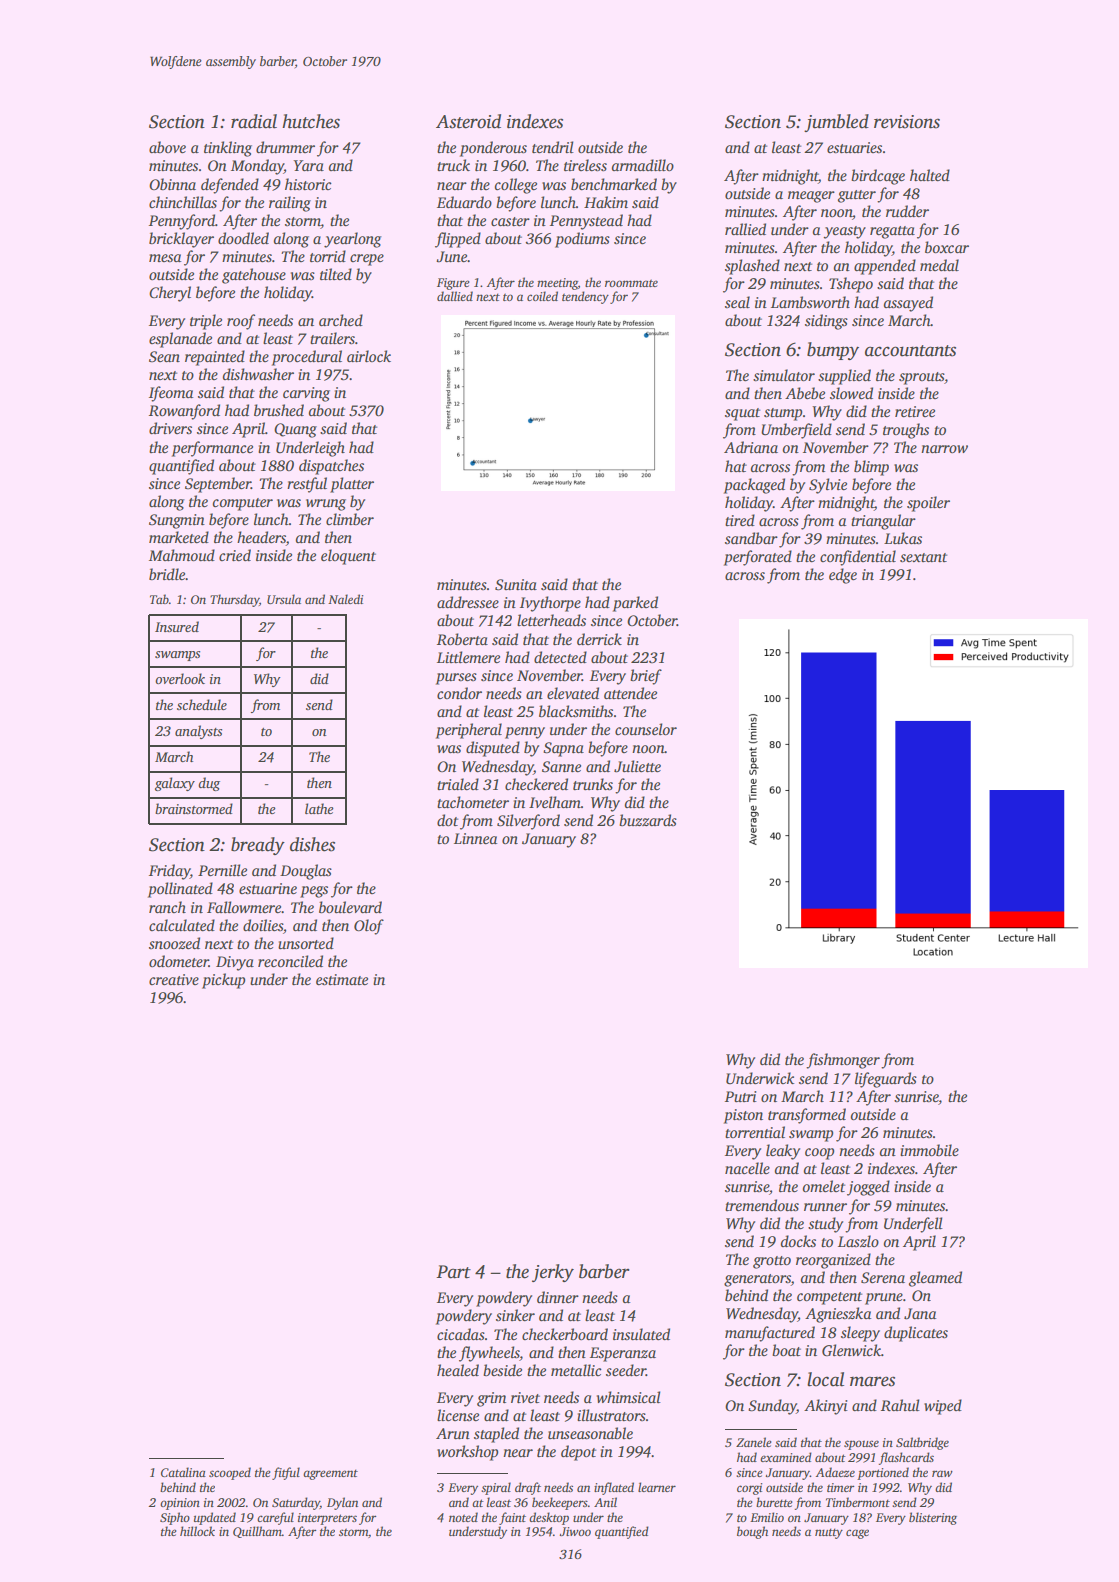 This image has height=1582, width=1119. Describe the element at coordinates (330, 1474) in the image. I see `agreement` at that location.
